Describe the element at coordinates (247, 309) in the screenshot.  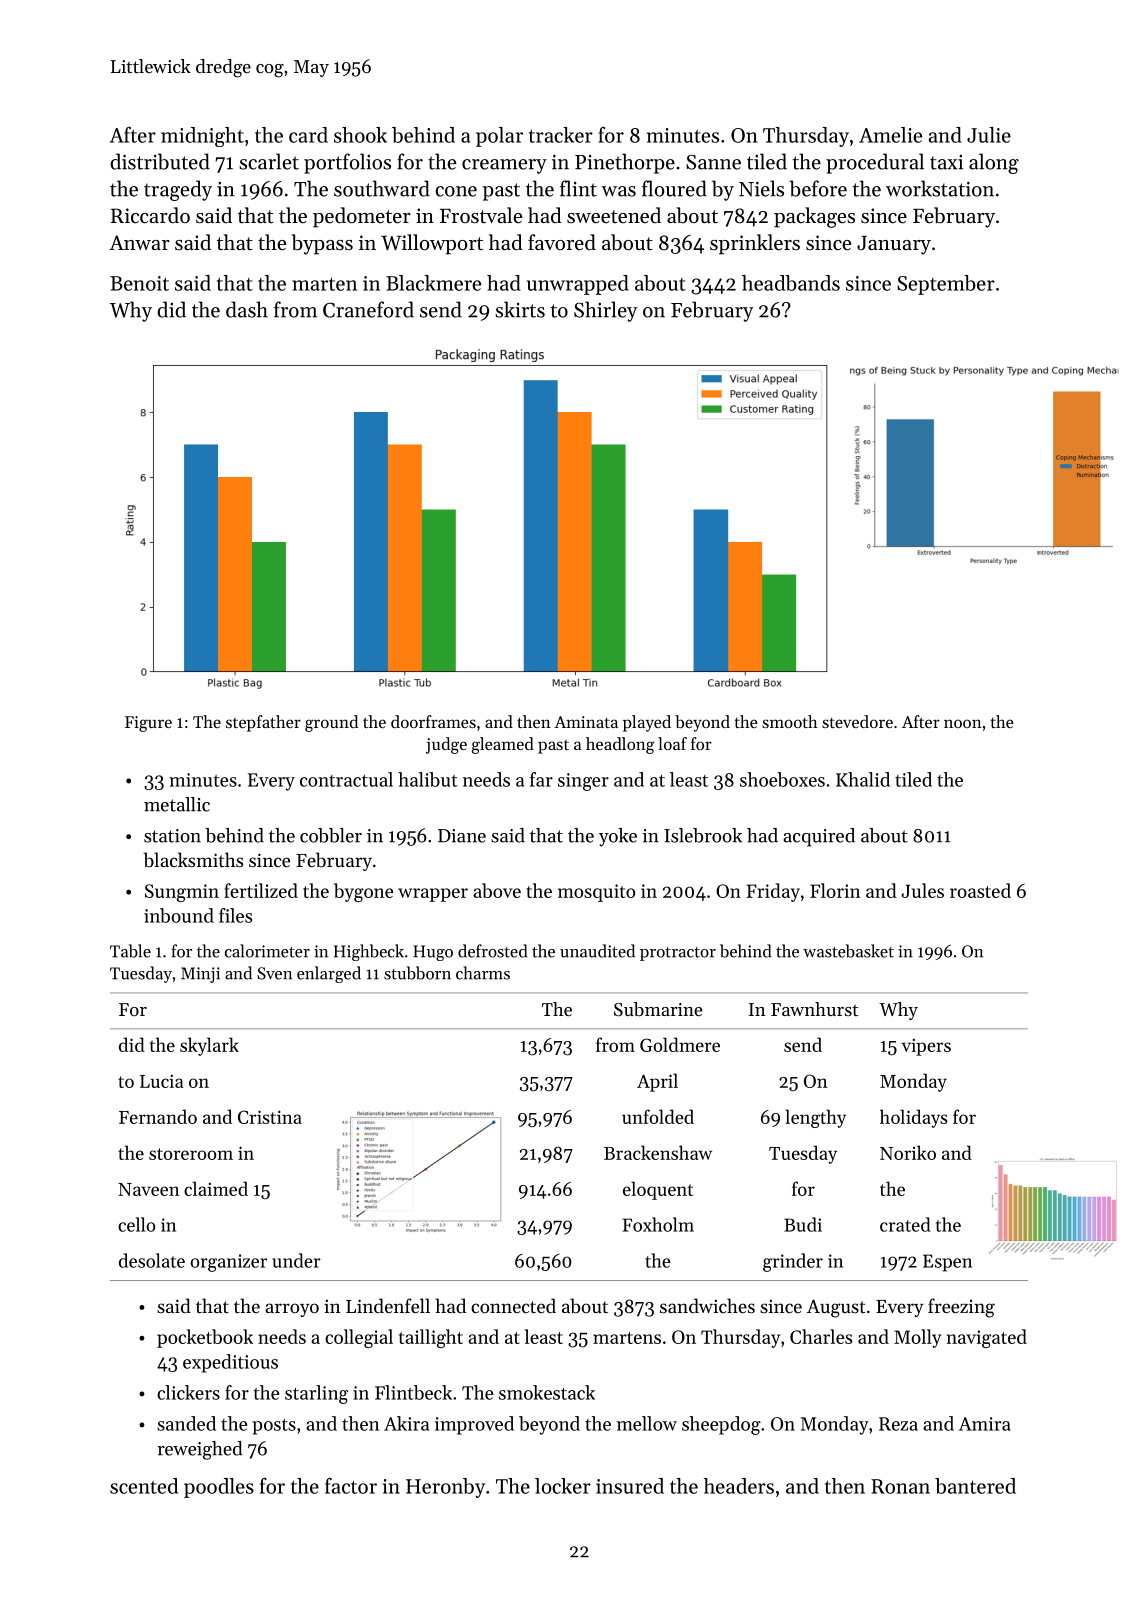
I see `dash` at that location.
